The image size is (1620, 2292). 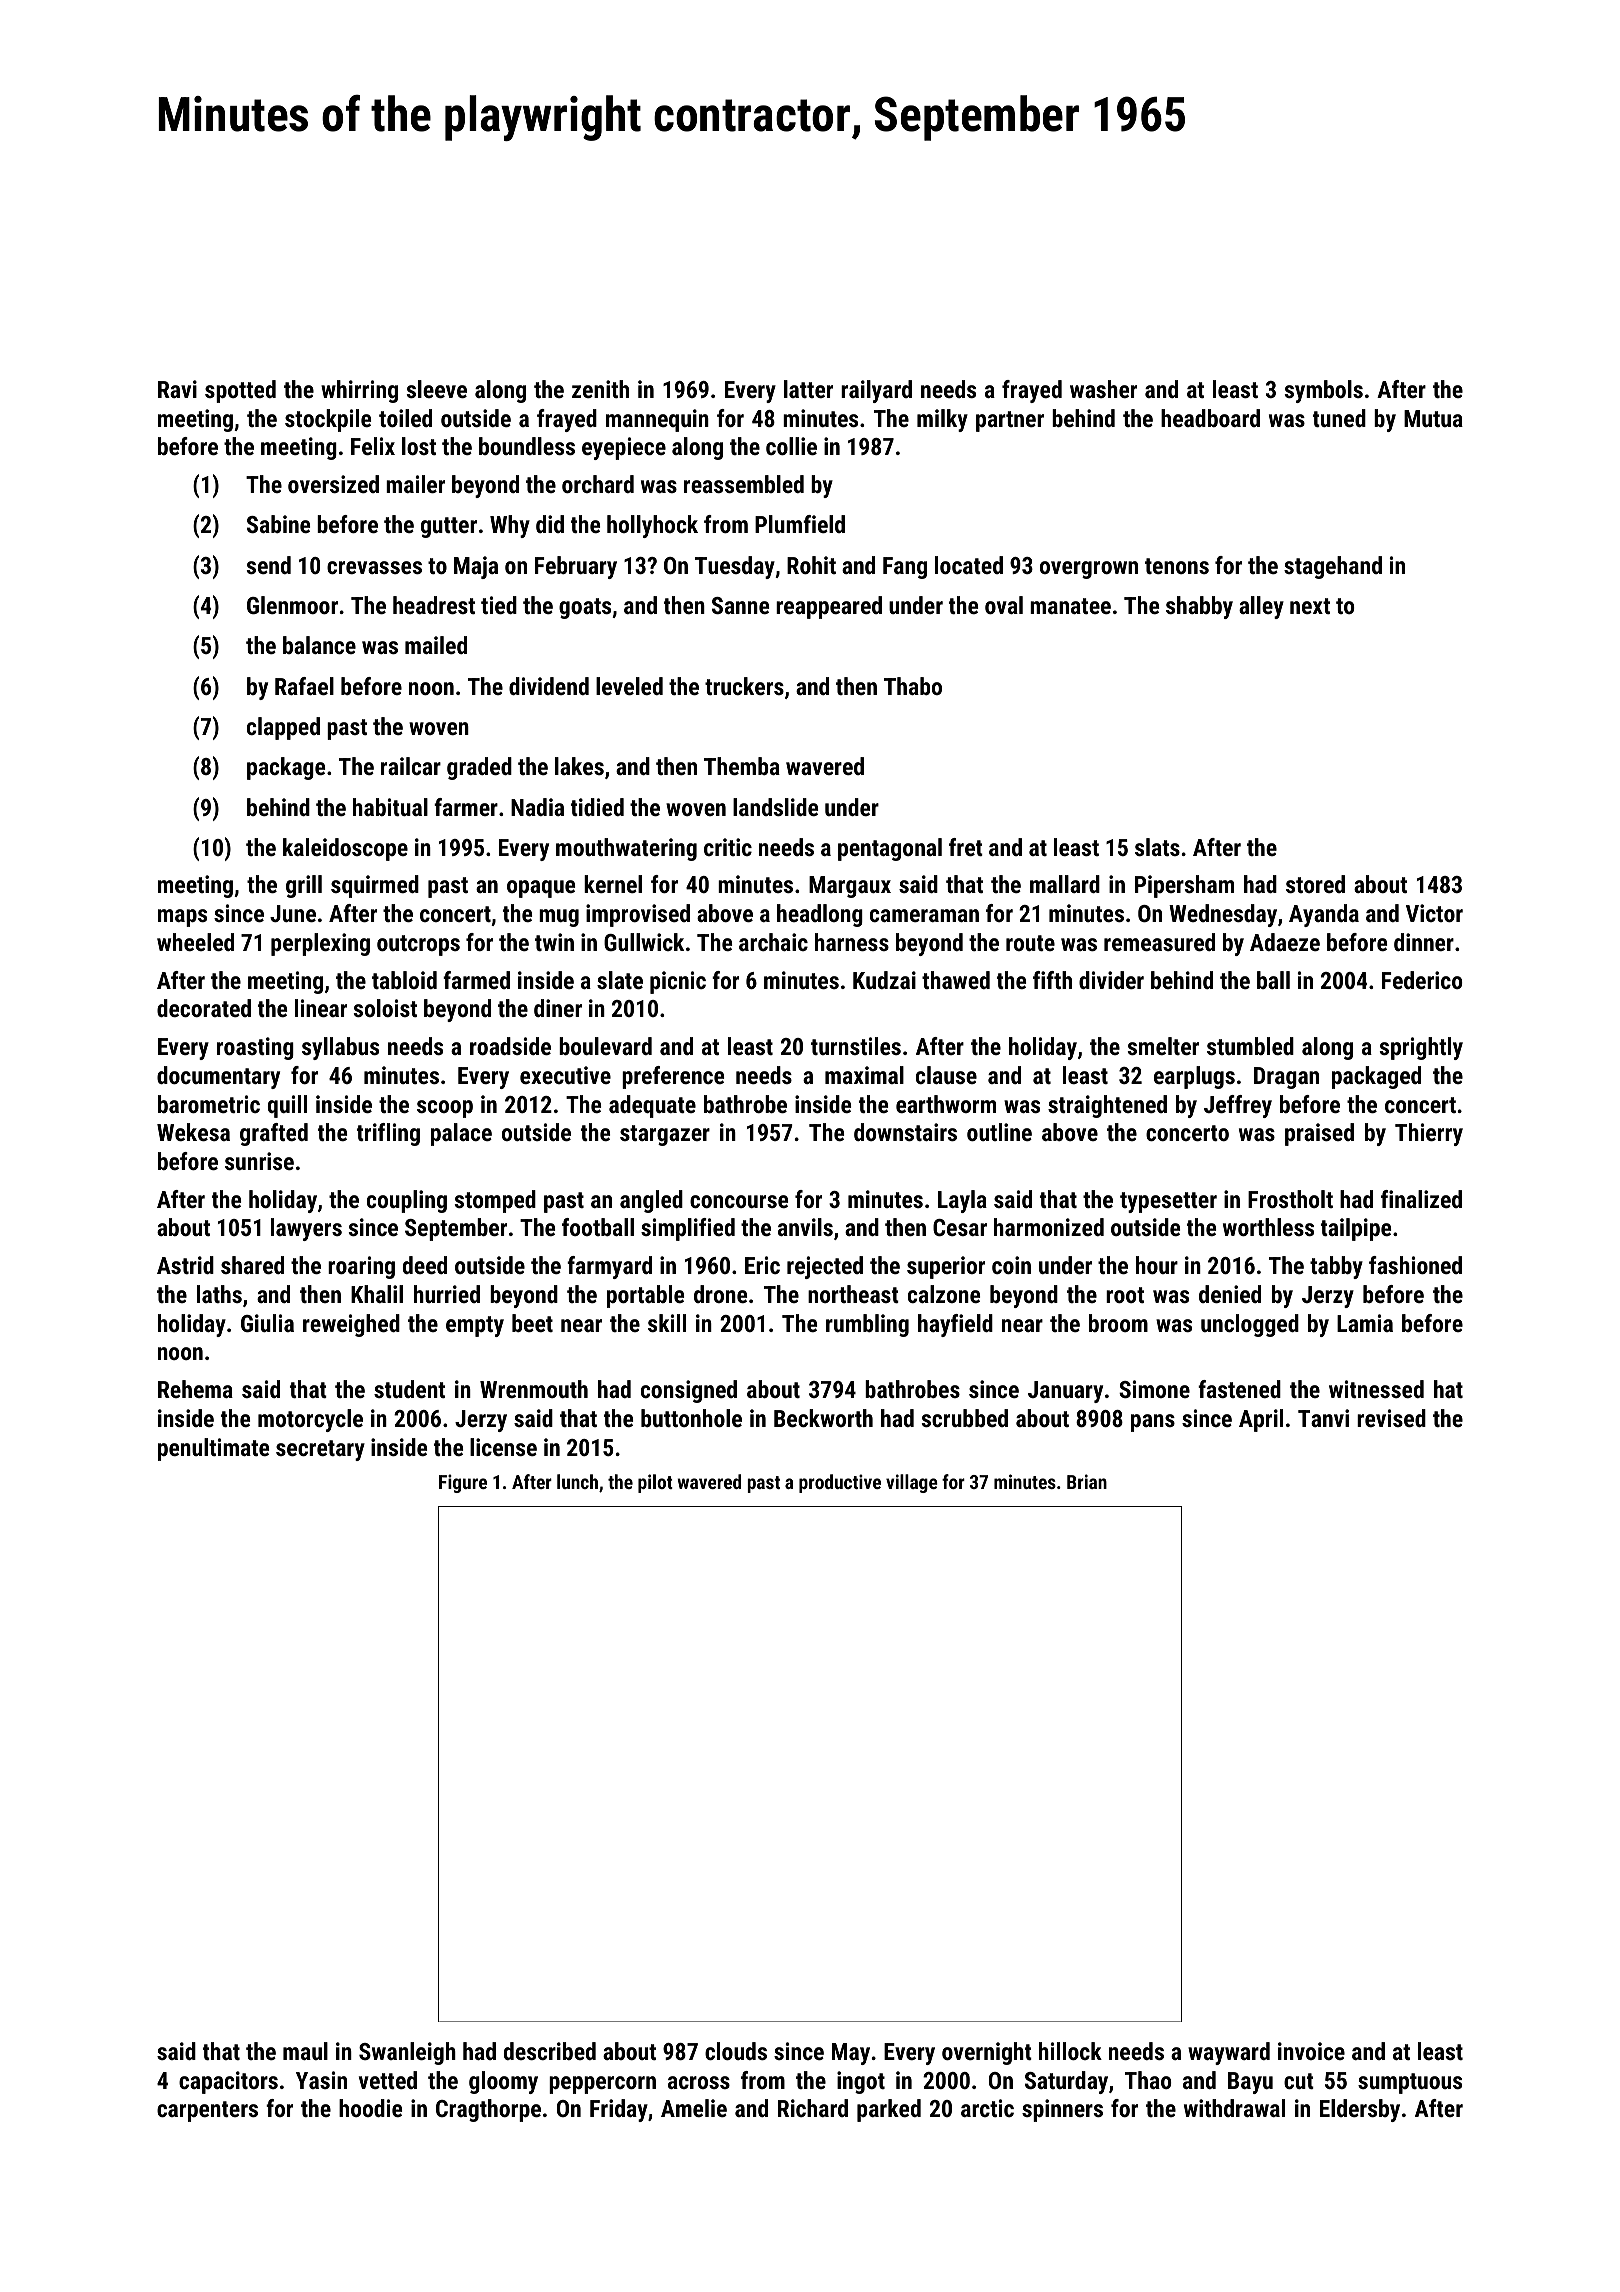 I want to click on gutter, so click(x=449, y=527).
